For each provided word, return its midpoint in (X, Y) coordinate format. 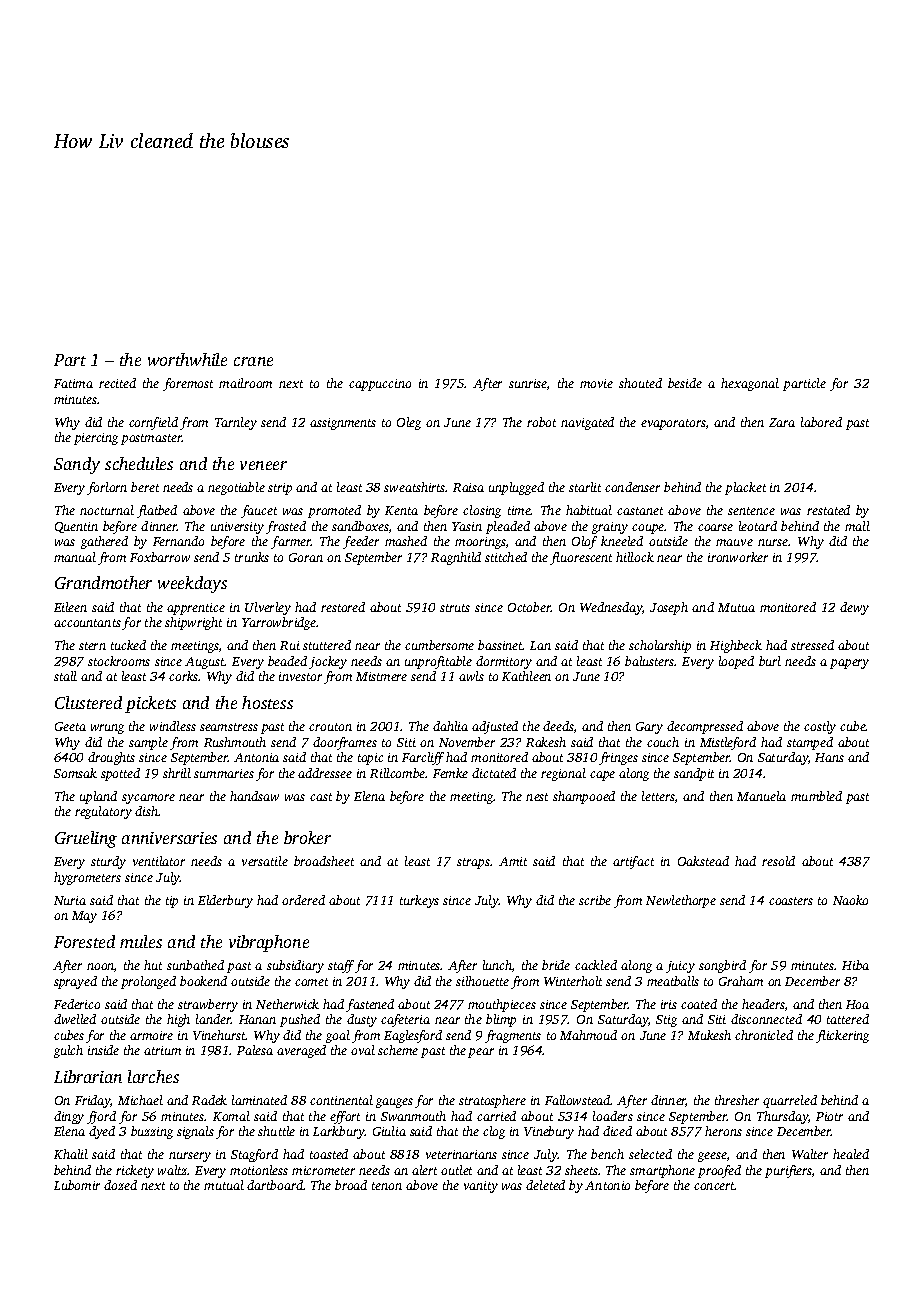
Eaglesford (413, 1036)
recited (117, 383)
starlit (585, 487)
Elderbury (225, 901)
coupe (648, 529)
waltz (173, 1170)
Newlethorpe (681, 901)
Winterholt (573, 981)
